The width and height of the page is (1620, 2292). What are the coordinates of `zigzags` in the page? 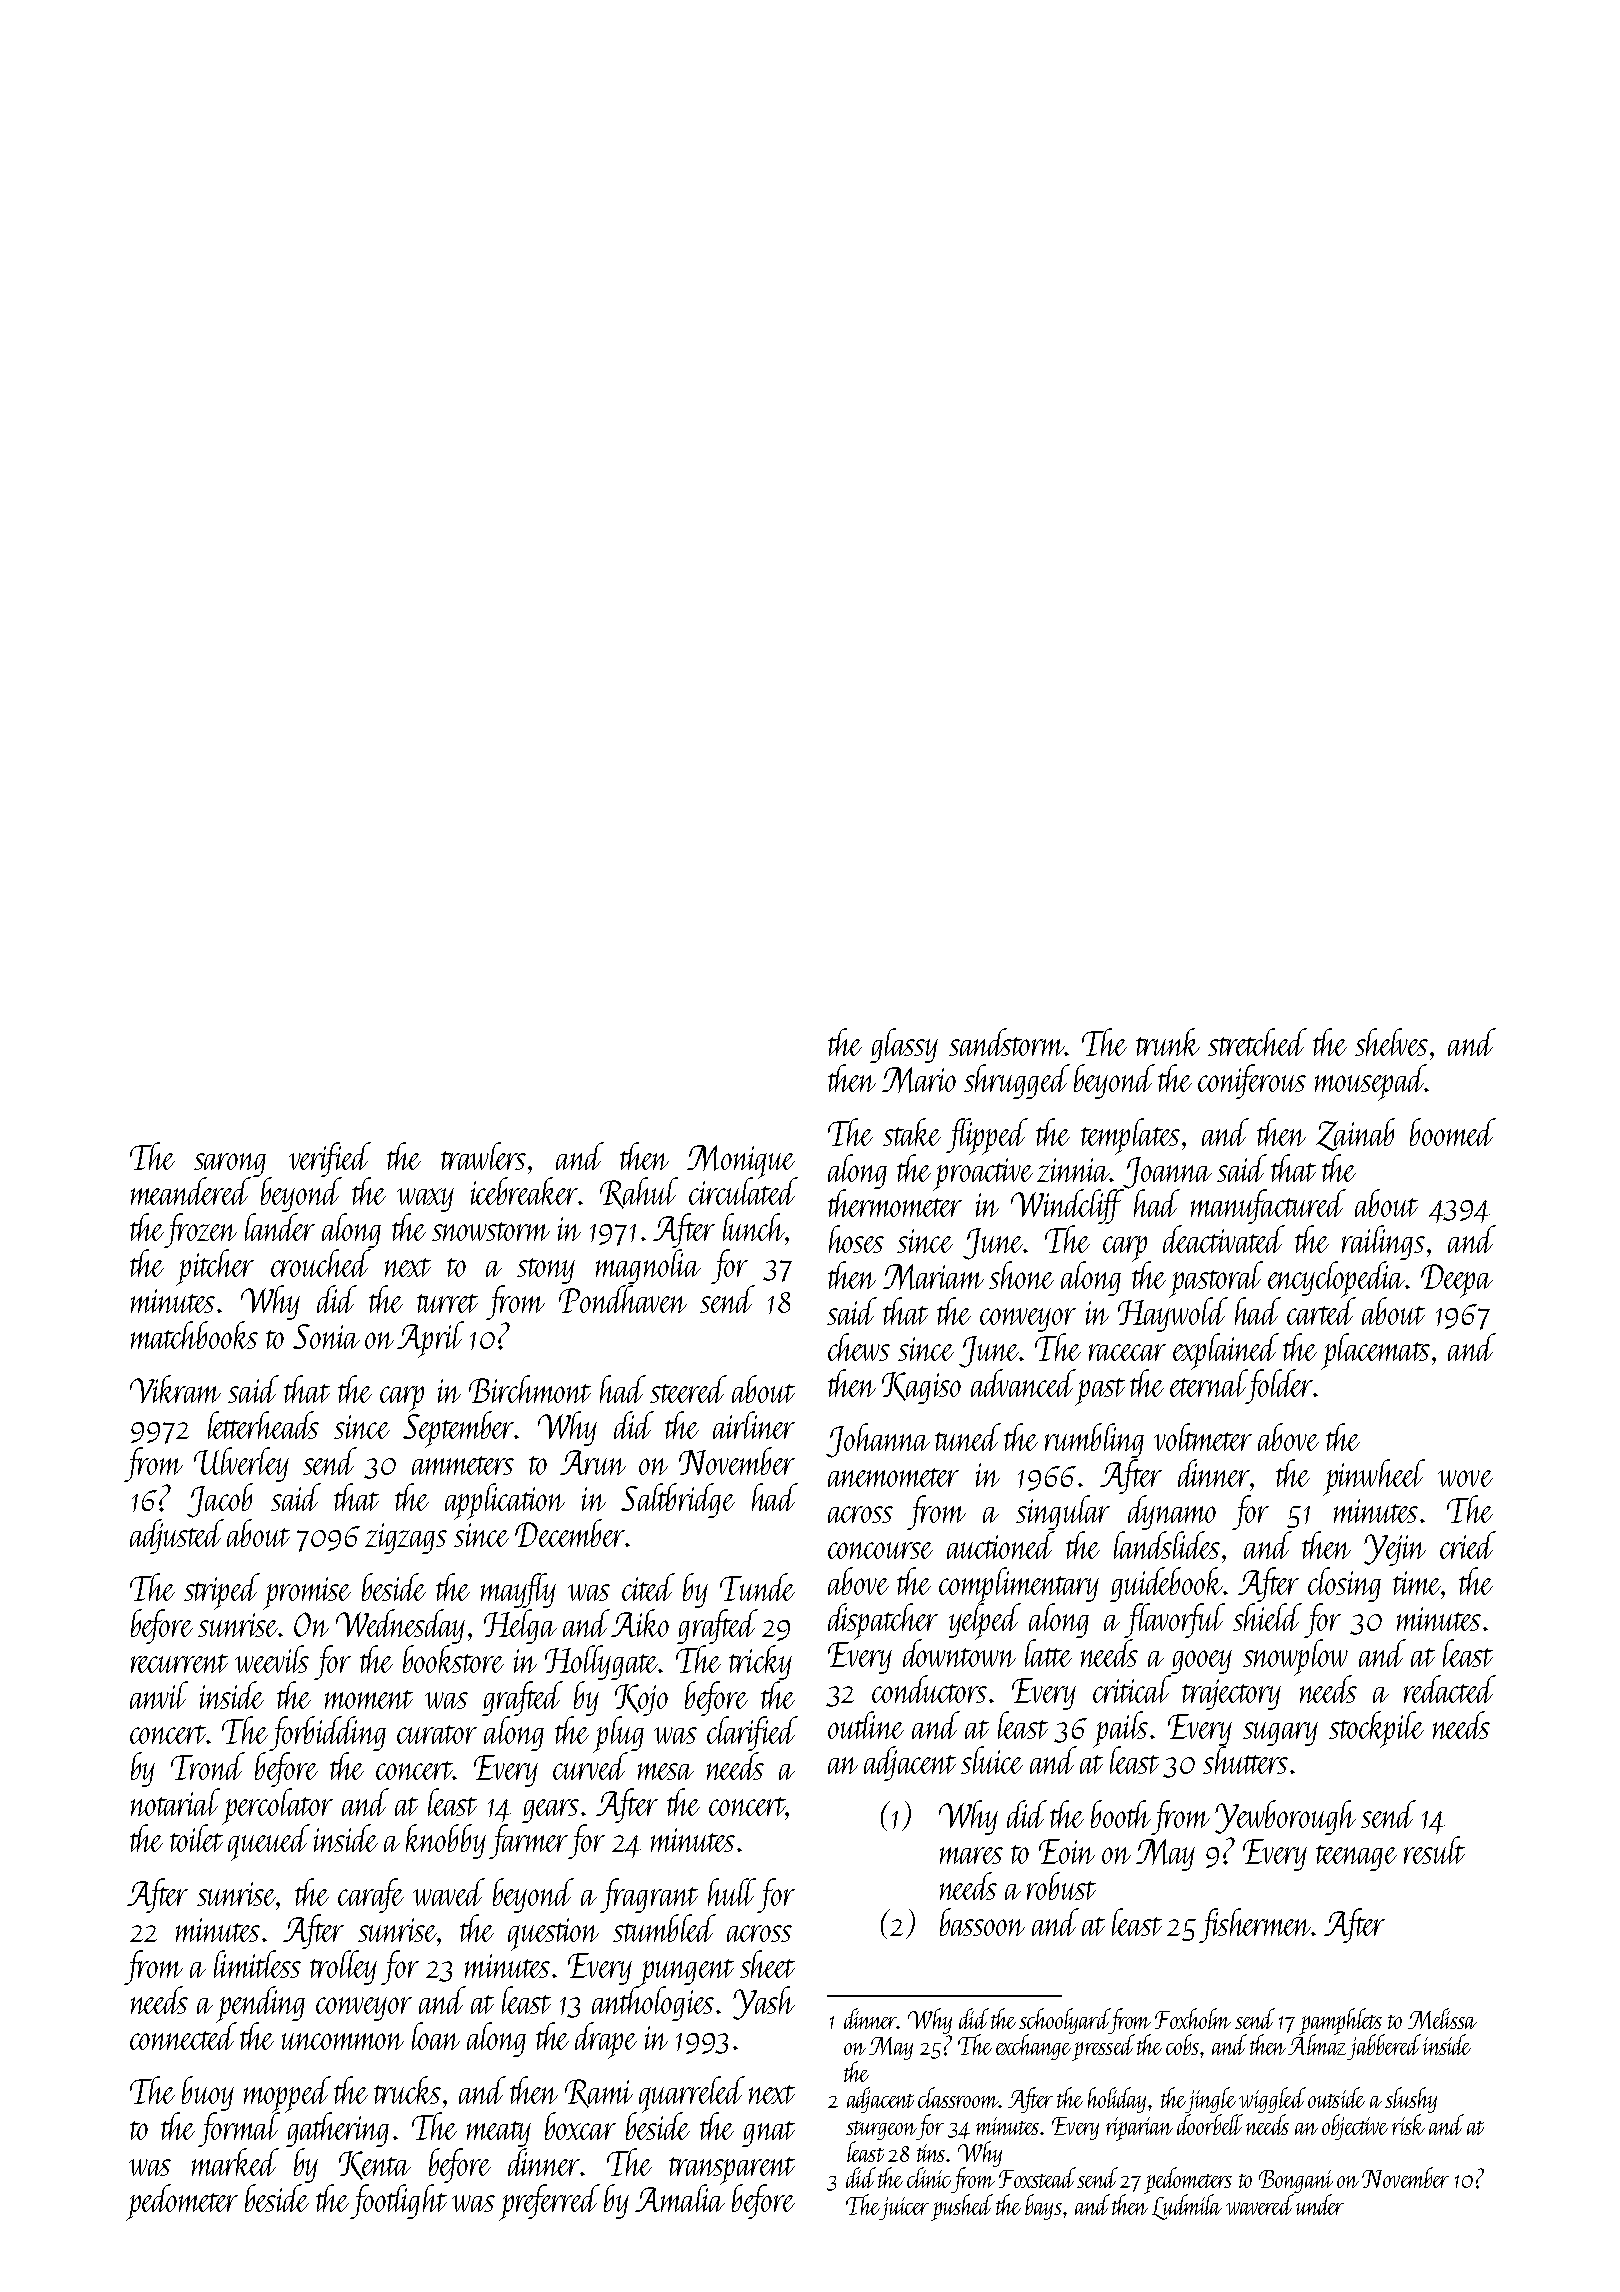 It's located at (406, 1538).
